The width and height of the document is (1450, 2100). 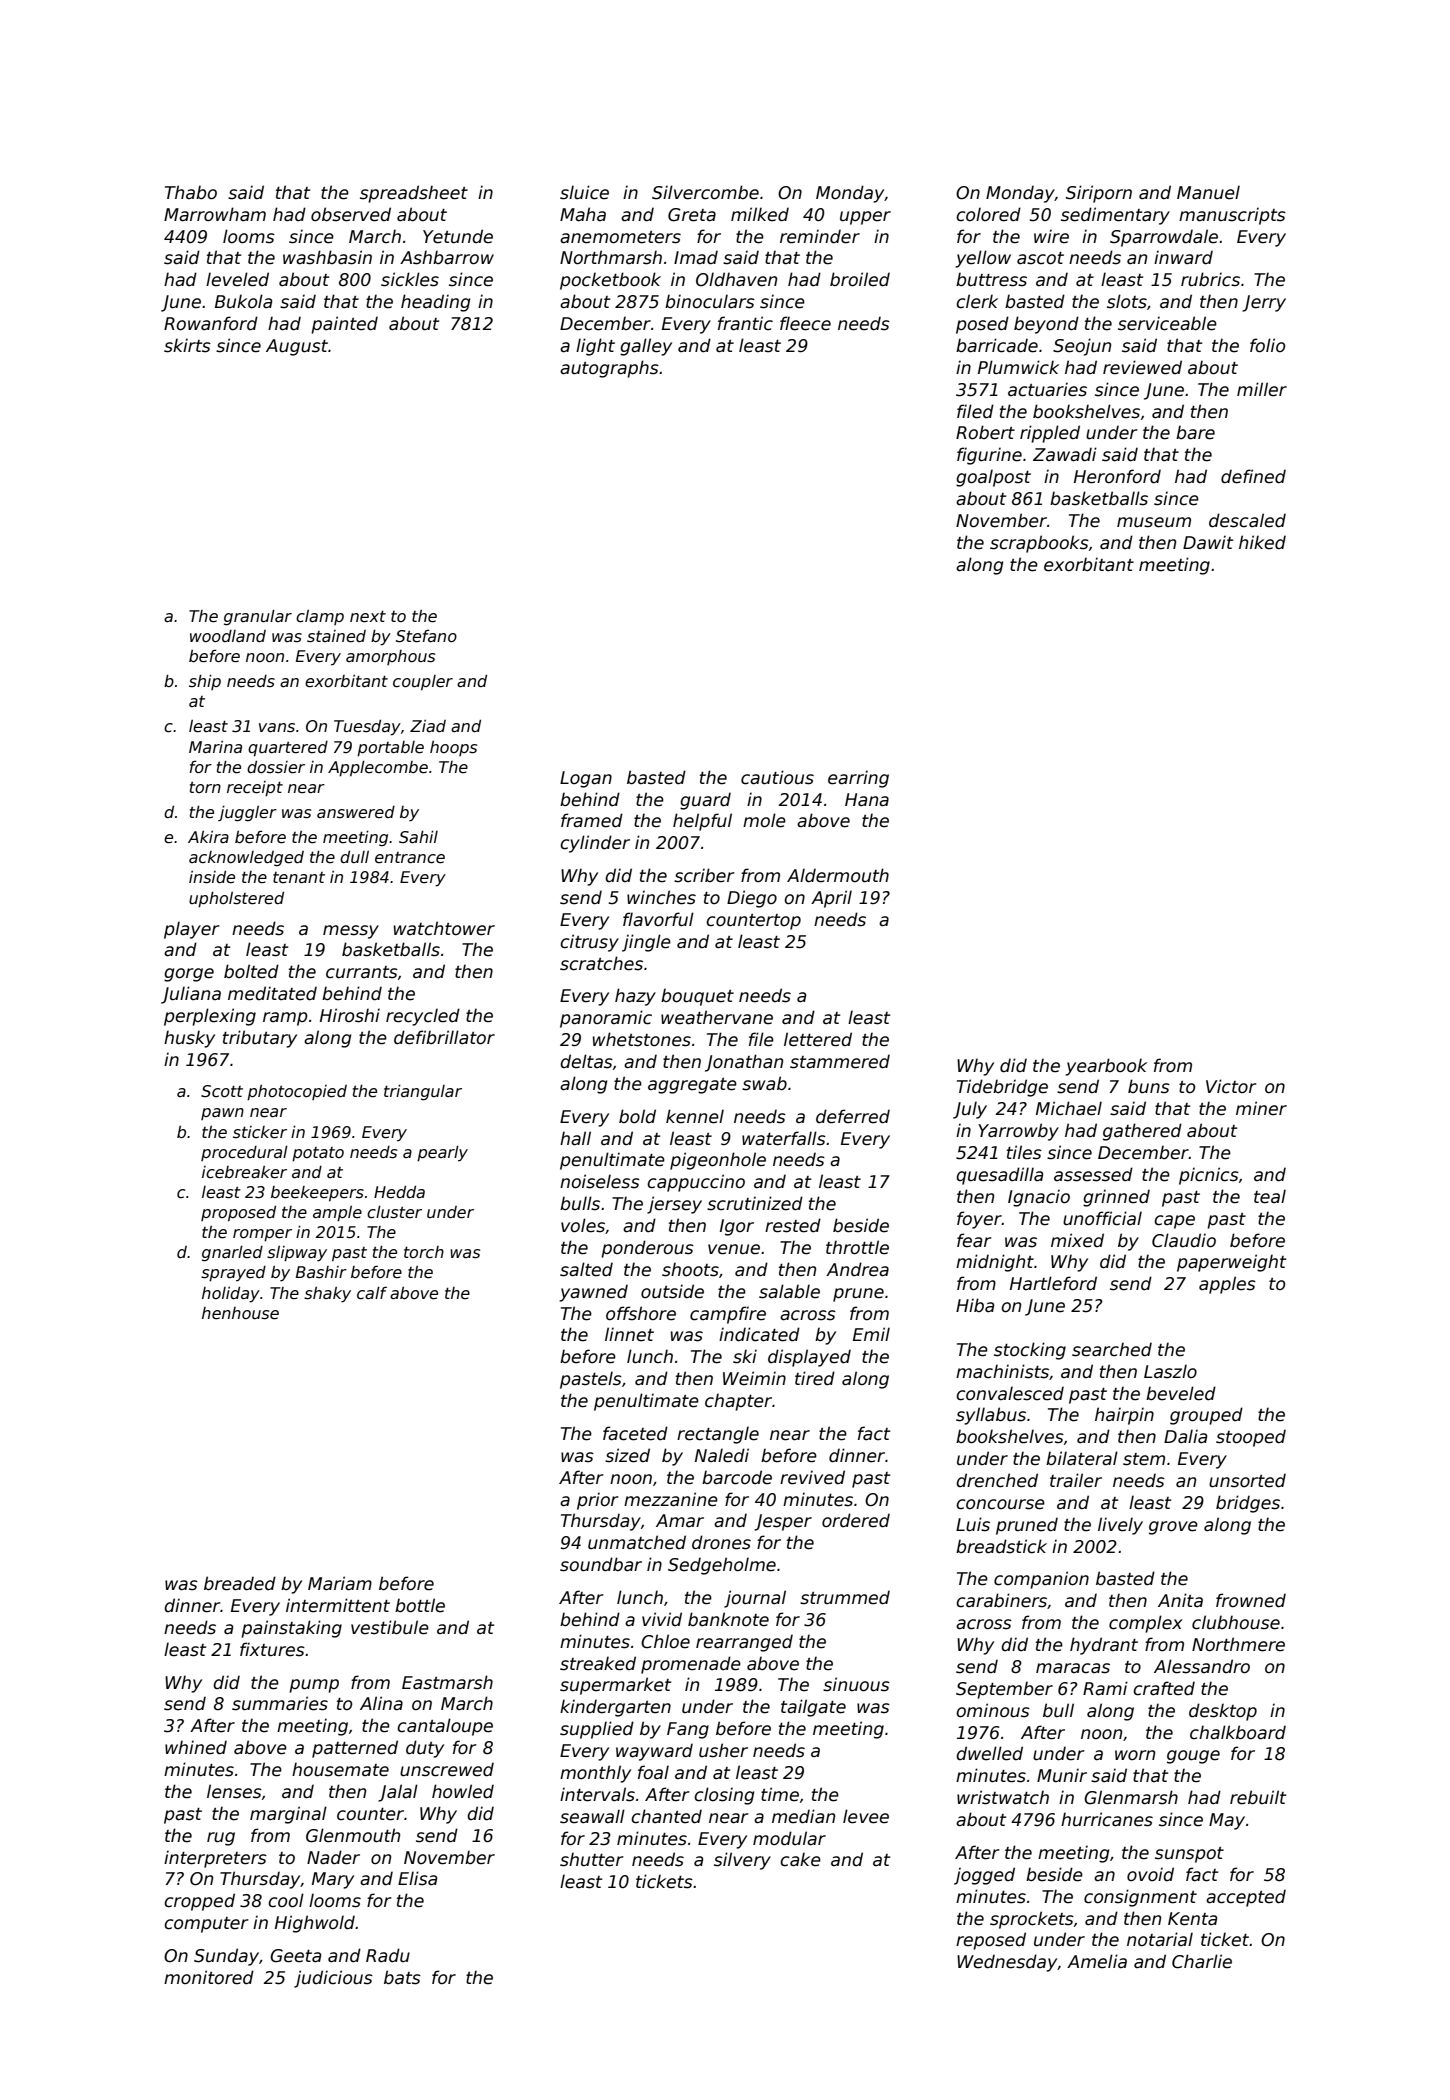 I want to click on pocketbook, so click(x=610, y=281).
